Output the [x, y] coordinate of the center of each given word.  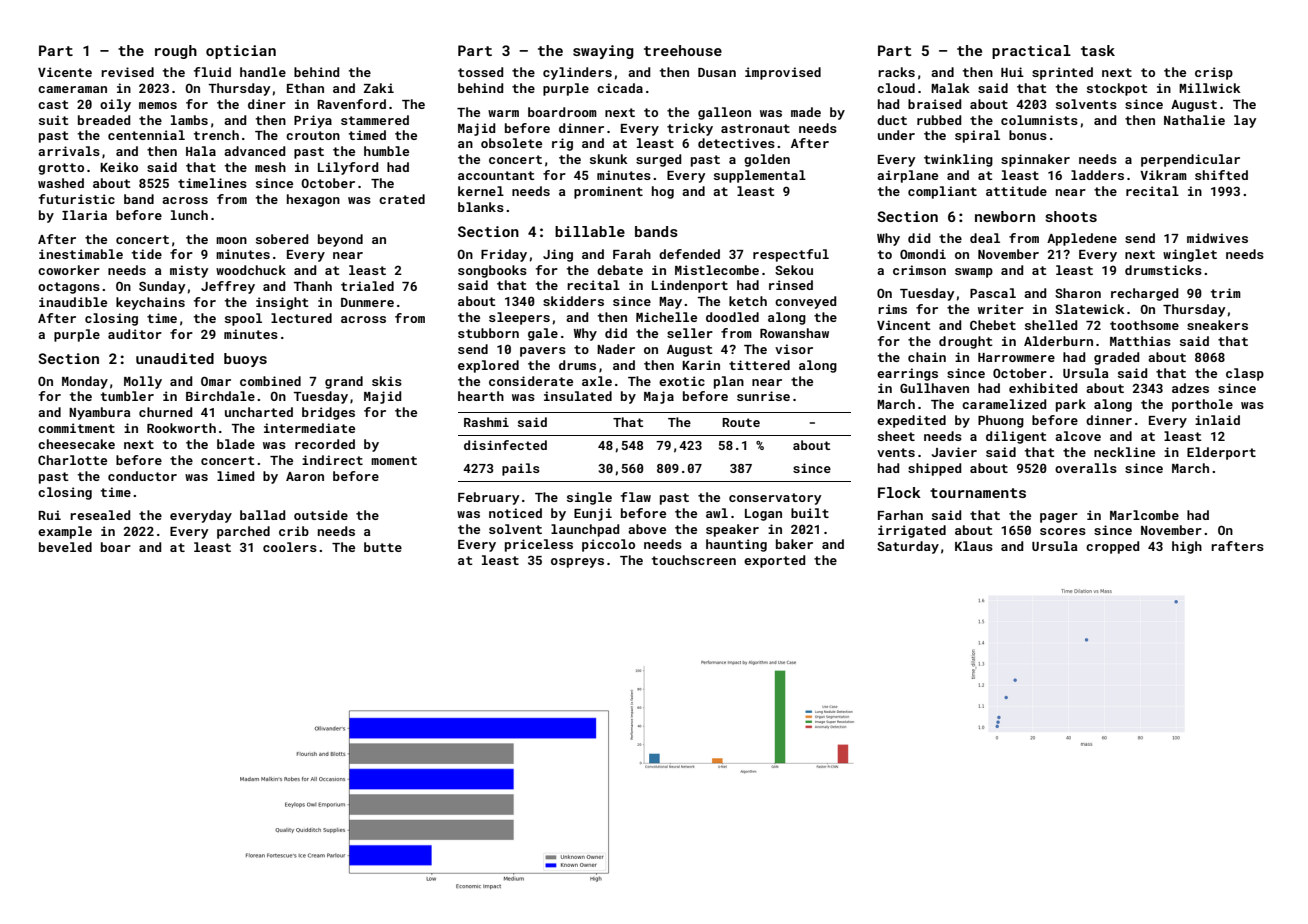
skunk [609, 159]
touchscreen [694, 560]
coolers [290, 547]
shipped [934, 469]
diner [267, 104]
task [1098, 50]
